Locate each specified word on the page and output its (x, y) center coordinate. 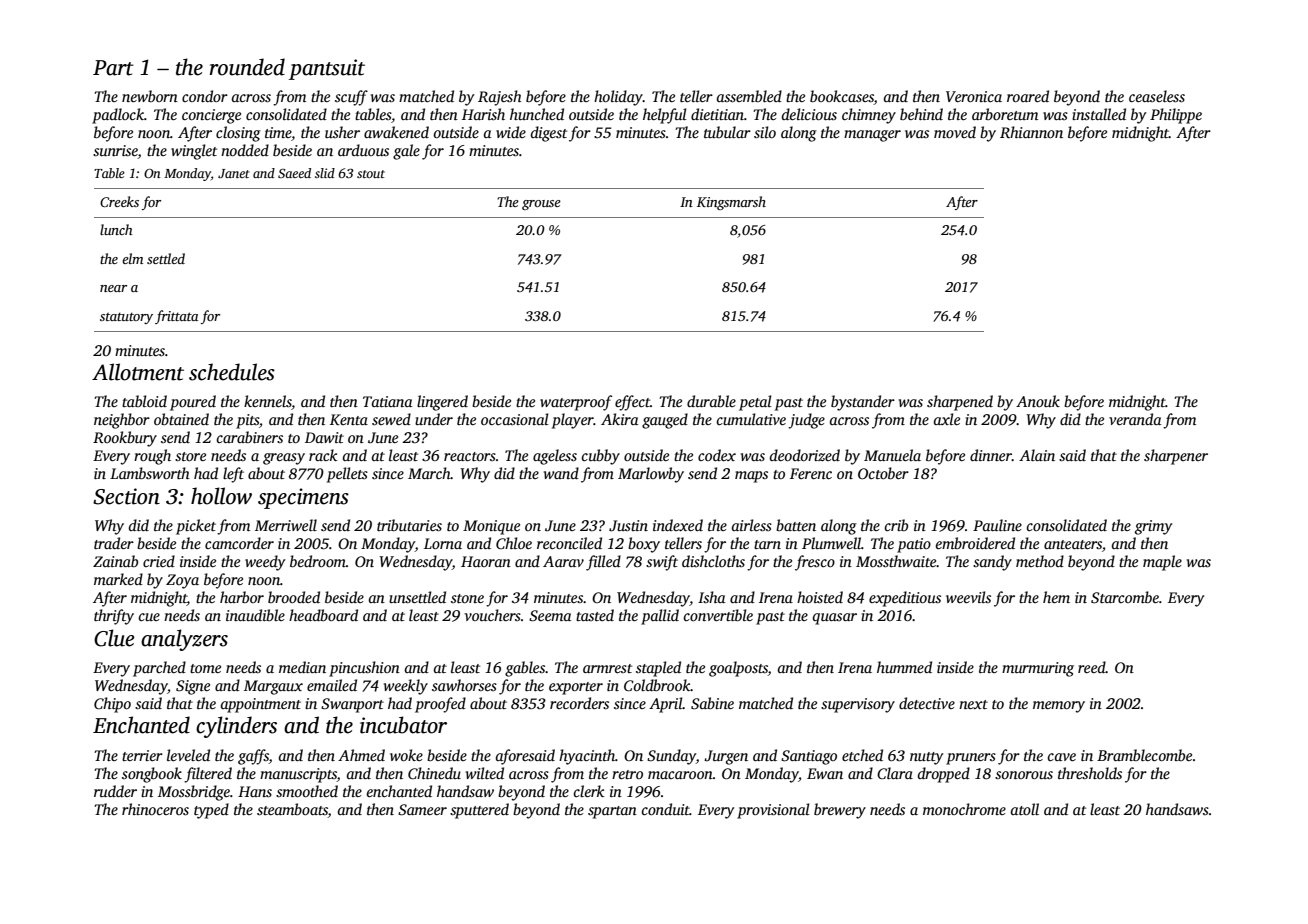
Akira (620, 419)
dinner (991, 455)
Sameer (422, 810)
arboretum (1005, 114)
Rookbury (125, 439)
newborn (150, 96)
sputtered (479, 811)
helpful (665, 116)
